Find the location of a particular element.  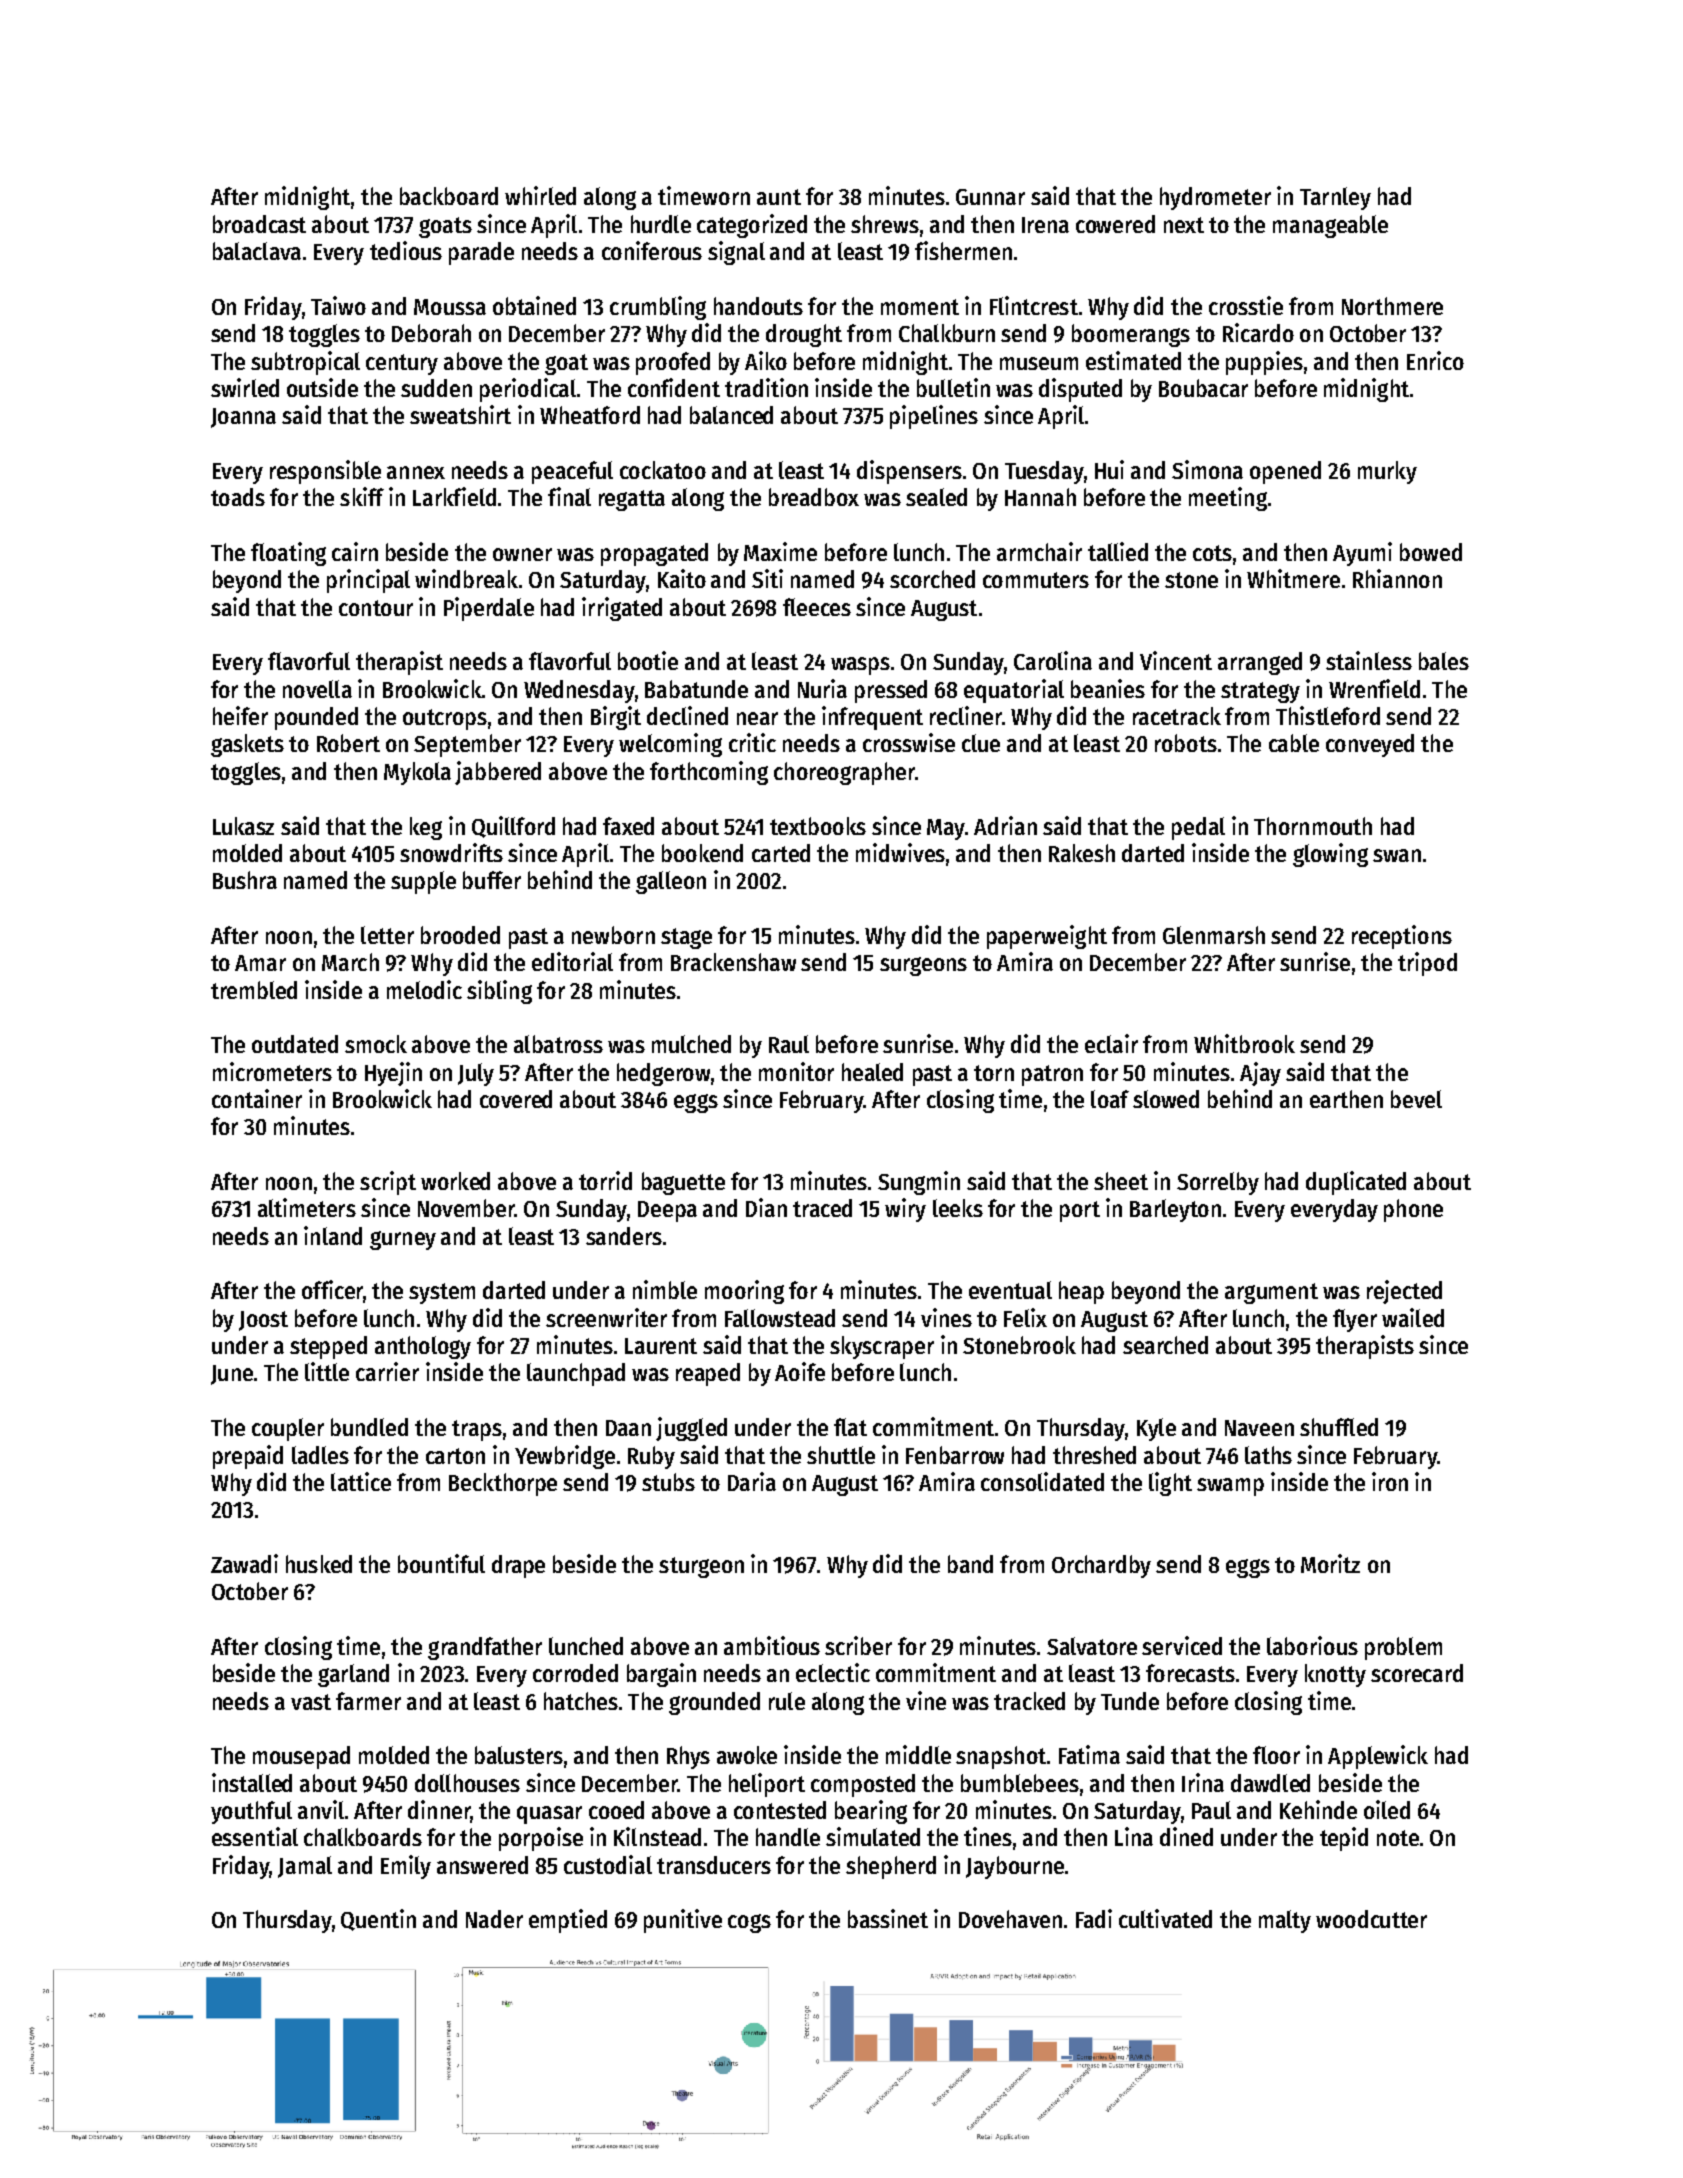

Dovehaven is located at coordinates (1010, 1919).
